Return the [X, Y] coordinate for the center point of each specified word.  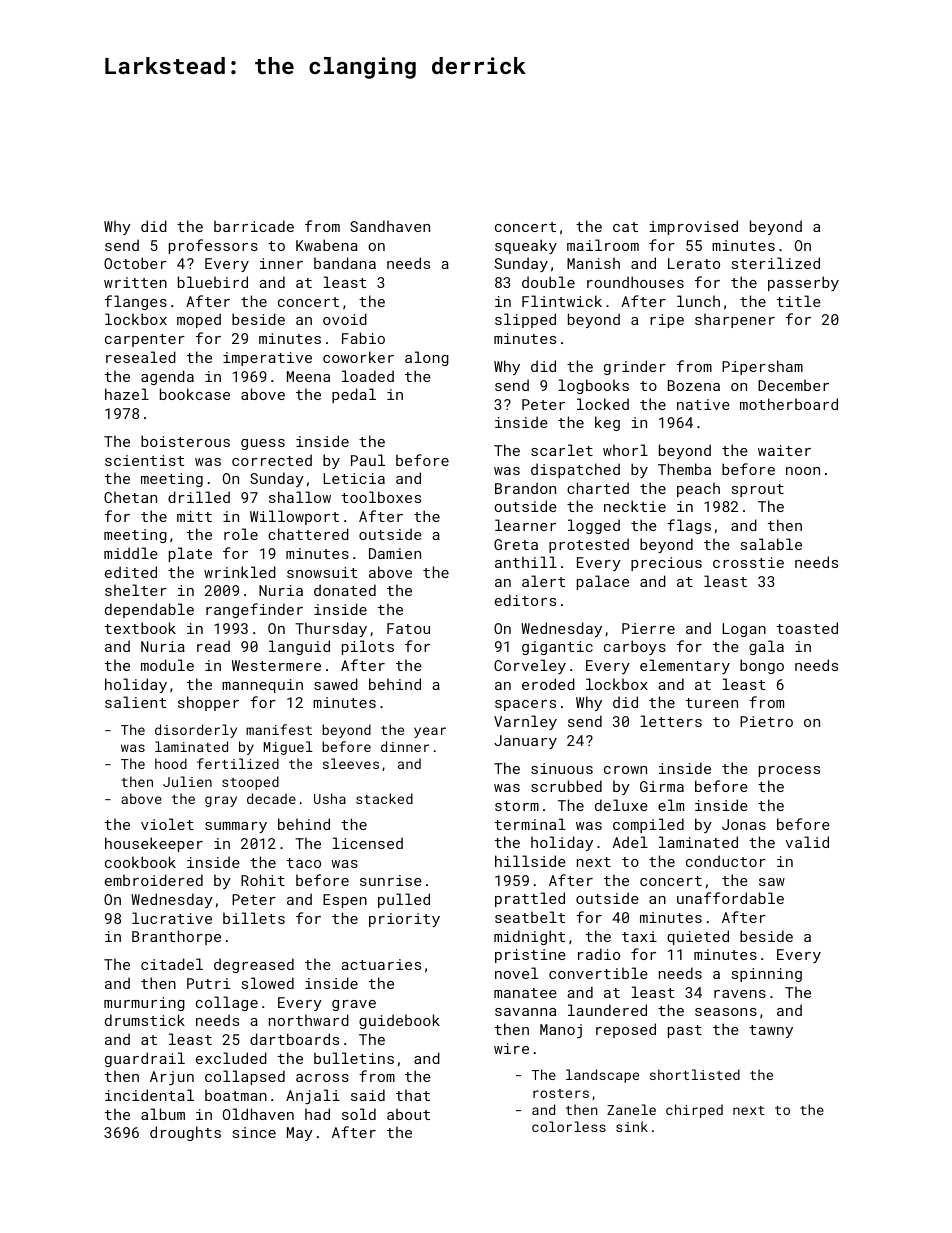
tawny [771, 1031]
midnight [529, 937]
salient [136, 702]
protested [589, 545]
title [799, 301]
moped [199, 320]
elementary [685, 666]
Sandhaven [390, 226]
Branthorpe [176, 937]
